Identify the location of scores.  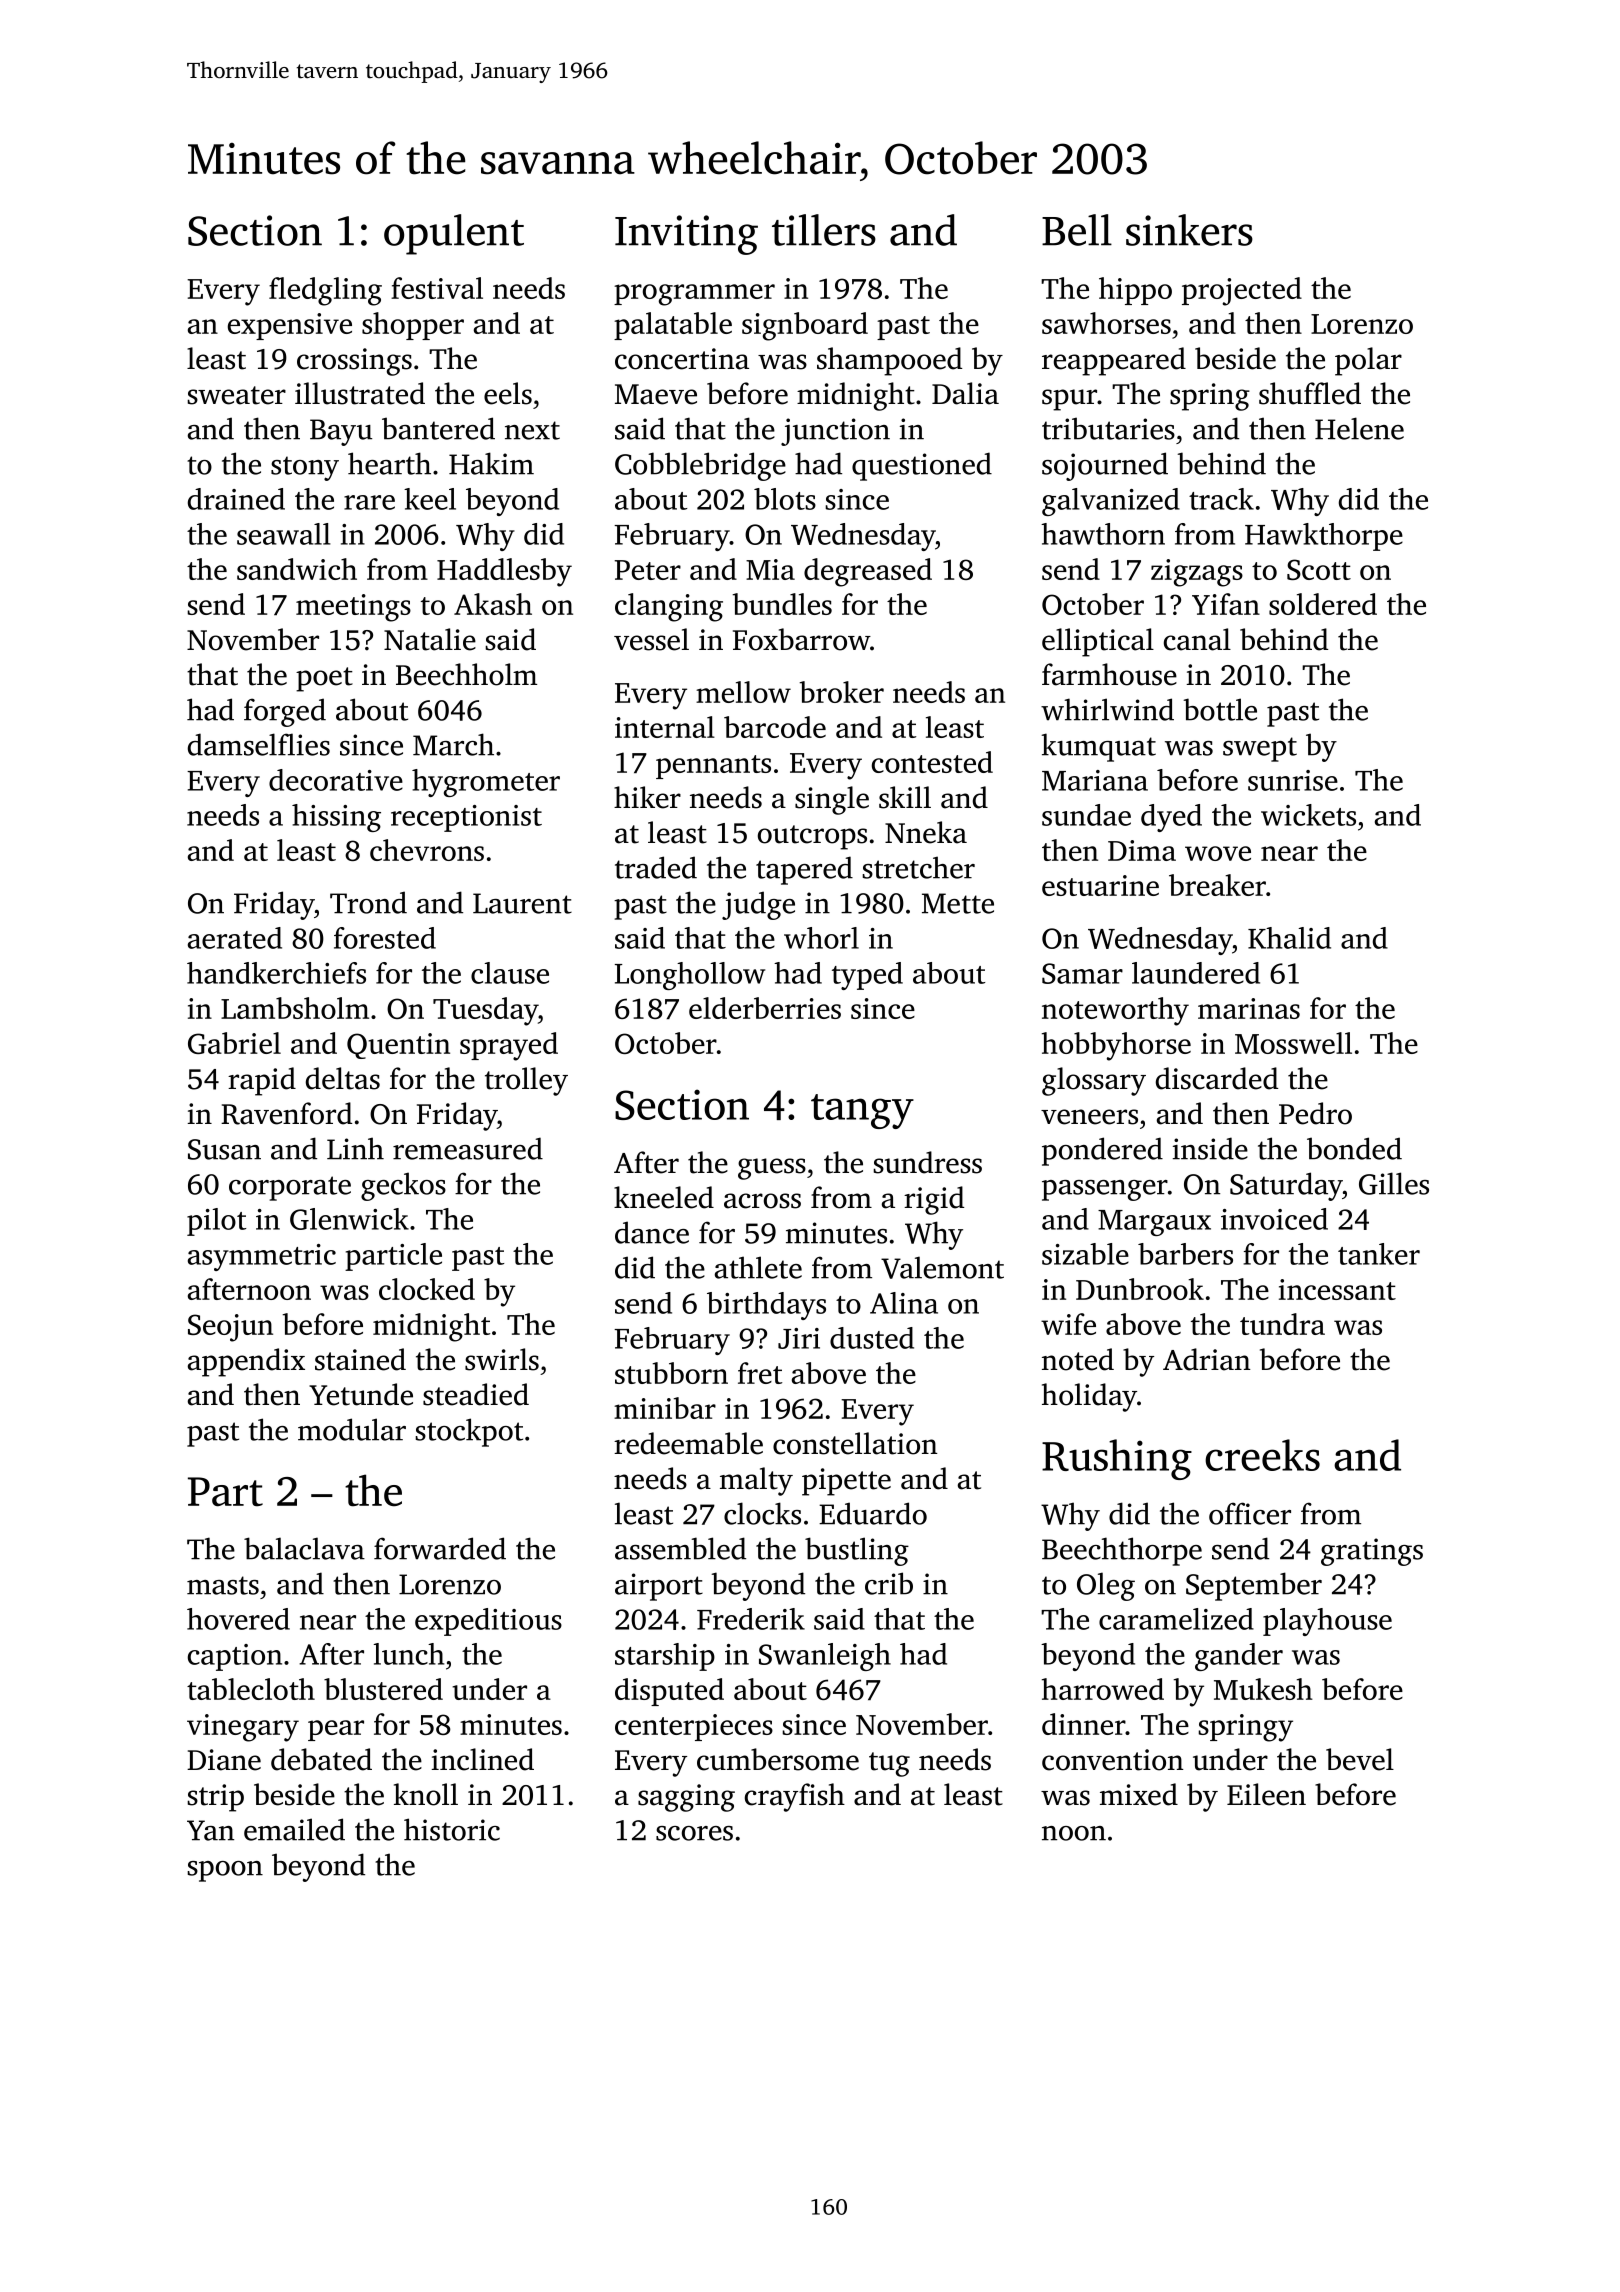
(694, 1833).
